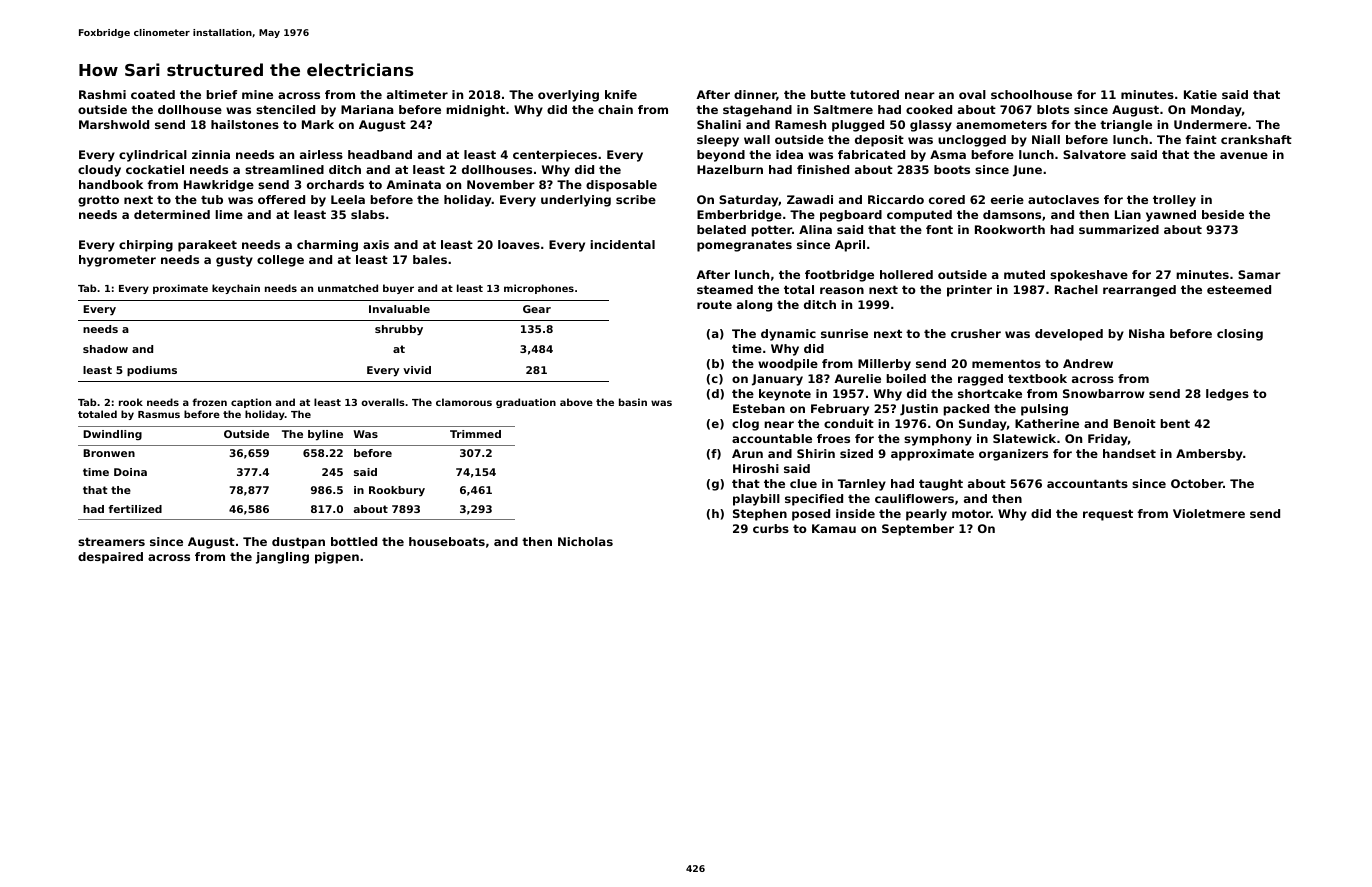 The image size is (1372, 887). I want to click on schoolhouse, so click(1031, 94).
